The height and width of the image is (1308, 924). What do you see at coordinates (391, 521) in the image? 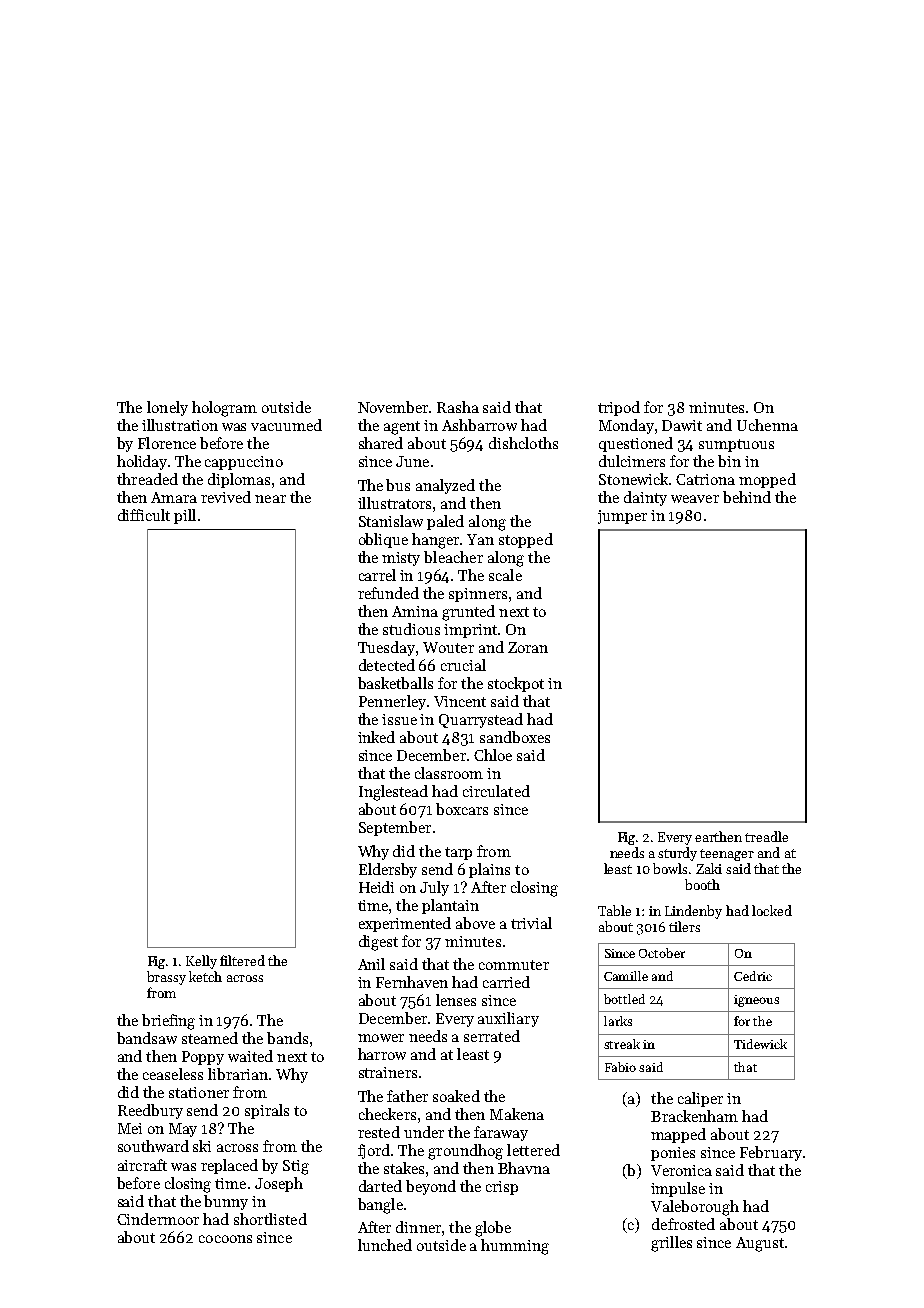
I see `Stanislaw` at bounding box center [391, 521].
